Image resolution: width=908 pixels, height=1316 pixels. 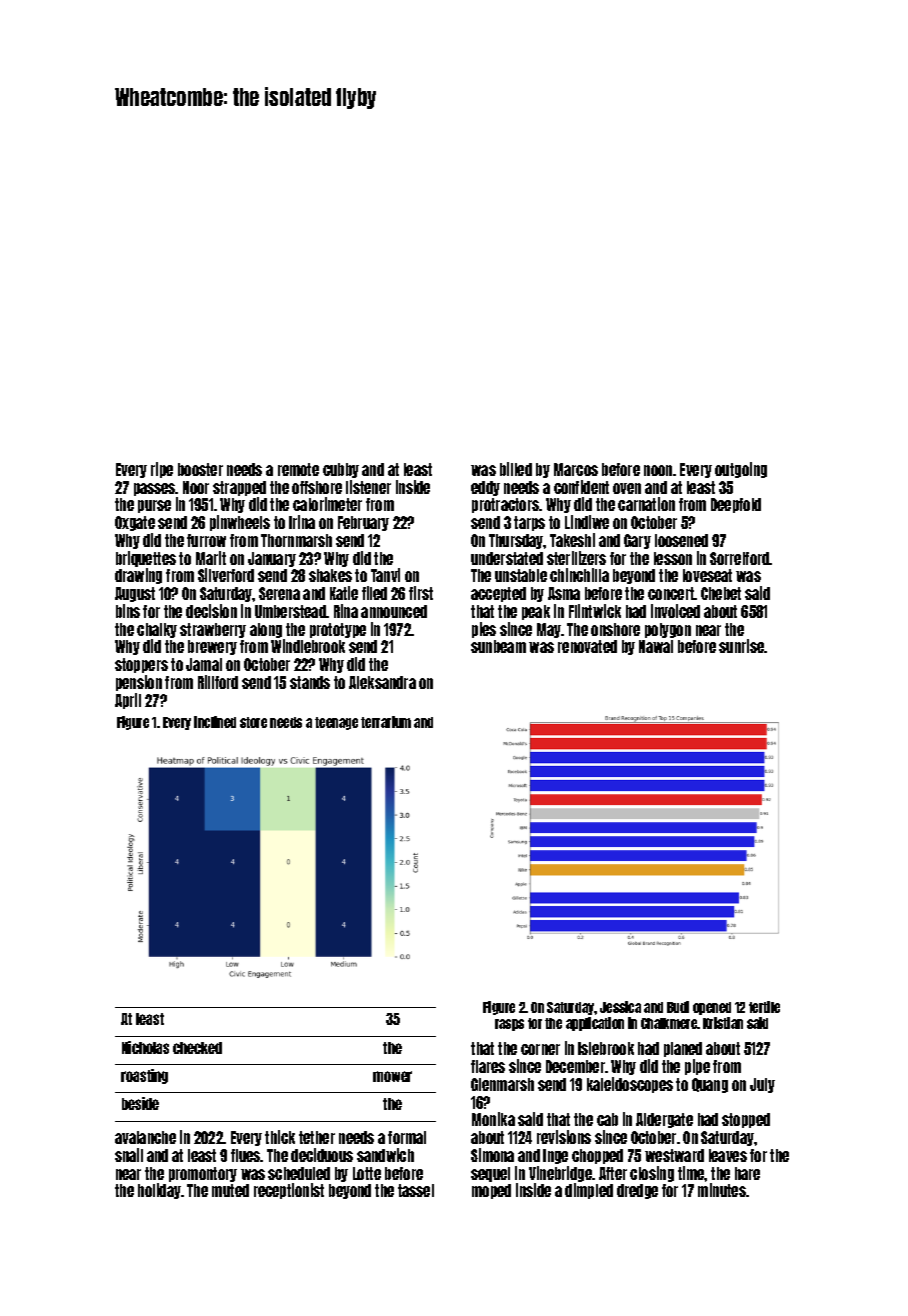 What do you see at coordinates (656, 646) in the screenshot?
I see `Nawal` at bounding box center [656, 646].
